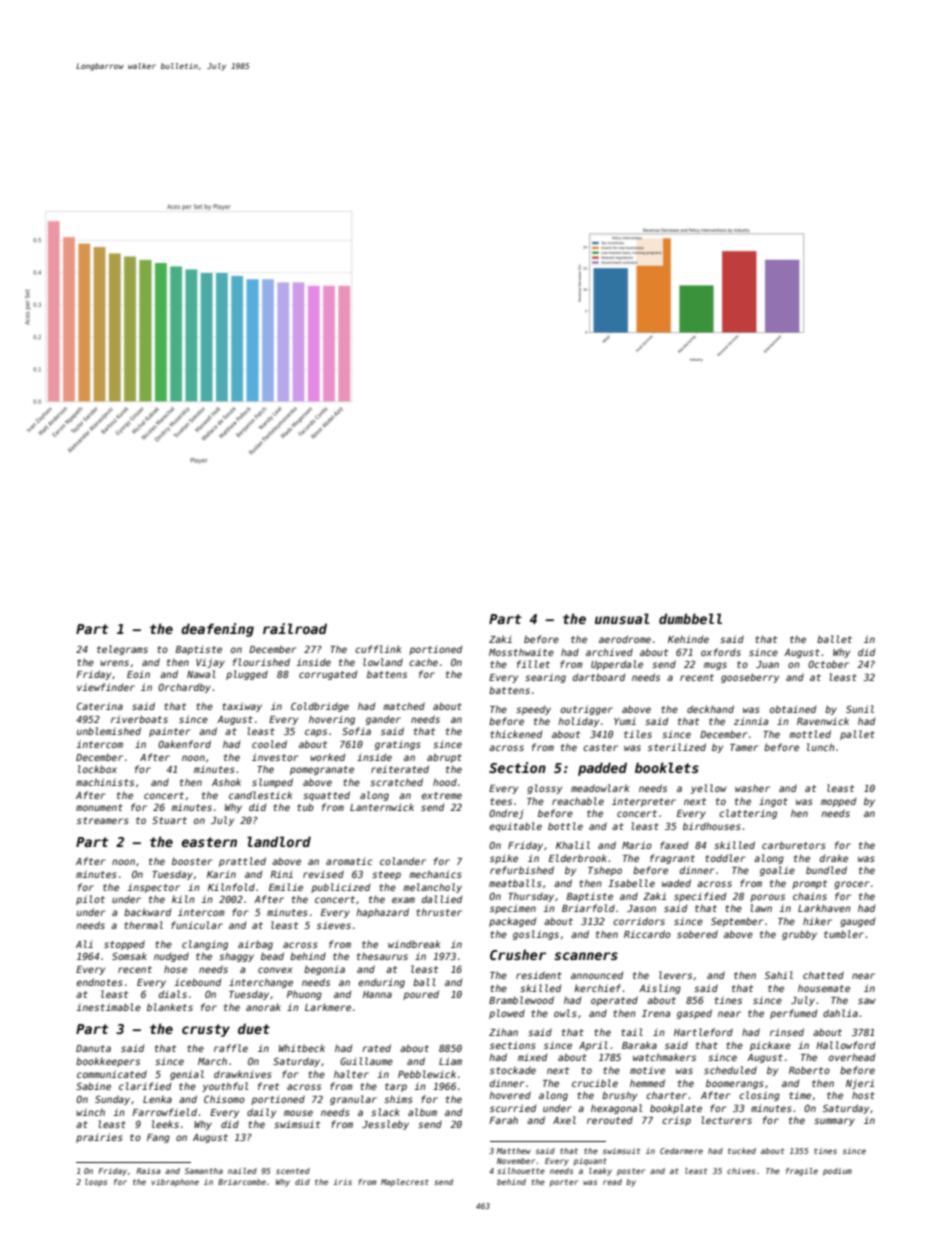 This image has width=952, height=1233. What do you see at coordinates (97, 769) in the image?
I see `lockbox` at bounding box center [97, 769].
